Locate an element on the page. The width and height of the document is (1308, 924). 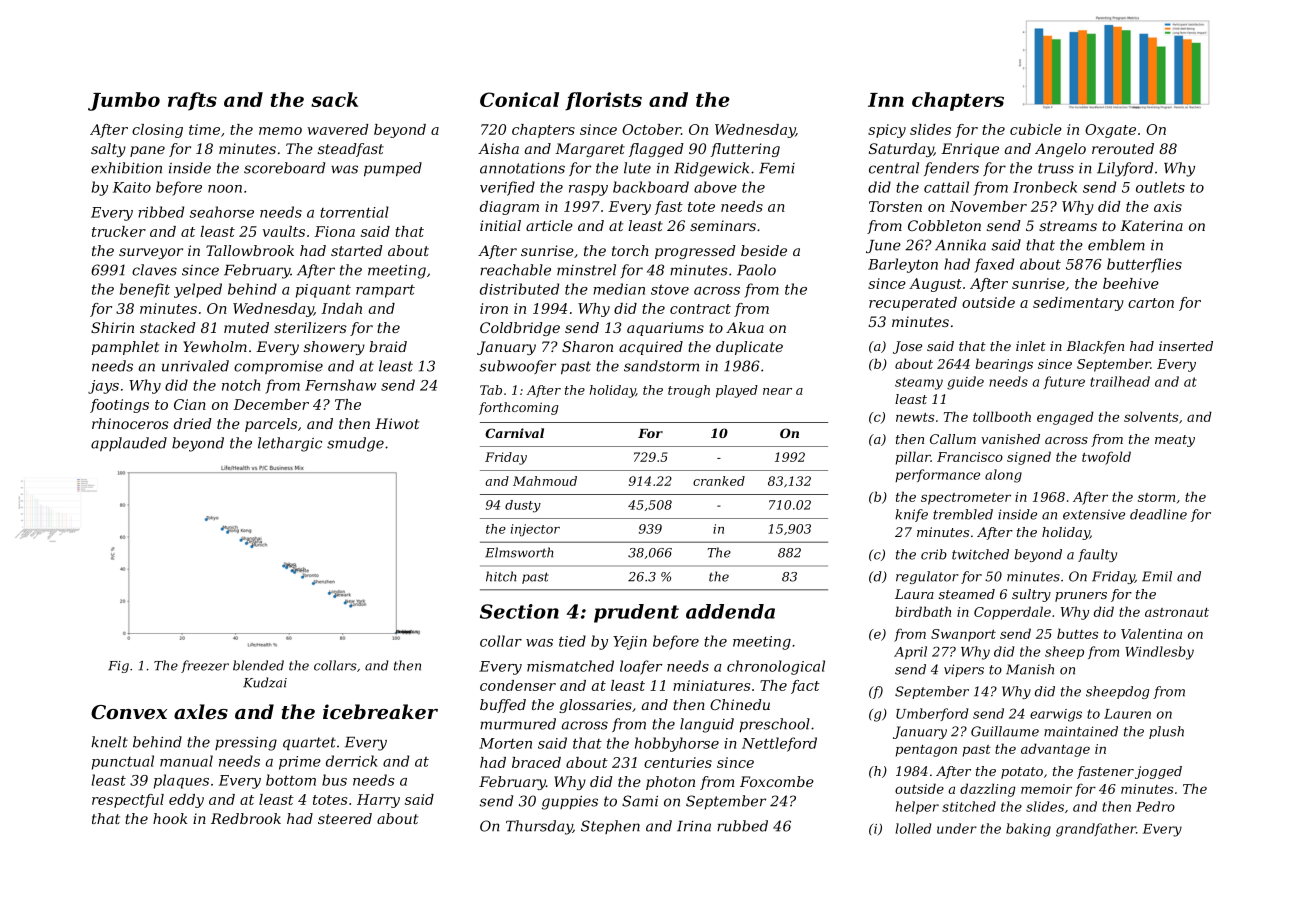
Mahmoud is located at coordinates (545, 481).
